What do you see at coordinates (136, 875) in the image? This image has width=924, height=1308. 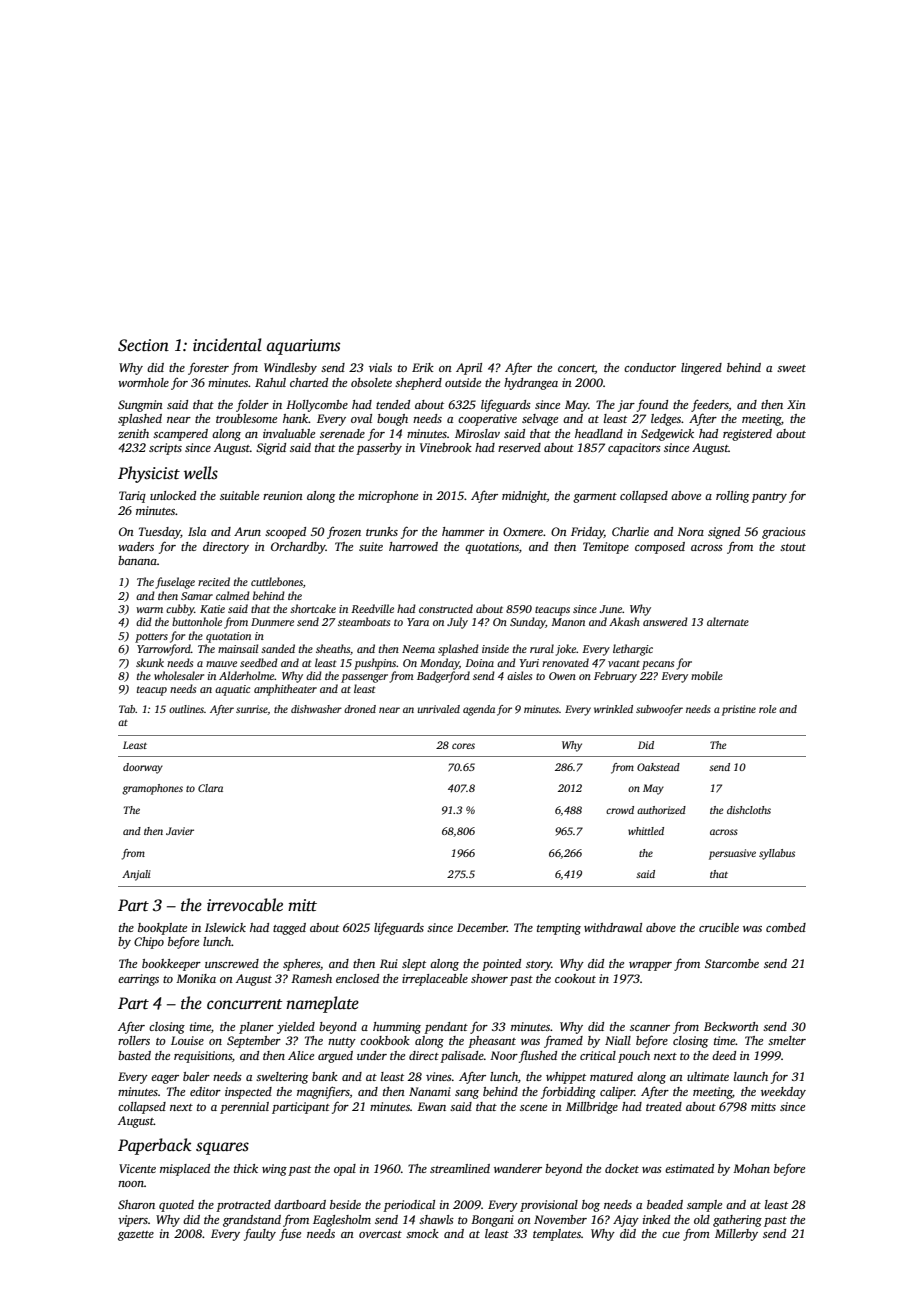 I see `Anjali` at bounding box center [136, 875].
